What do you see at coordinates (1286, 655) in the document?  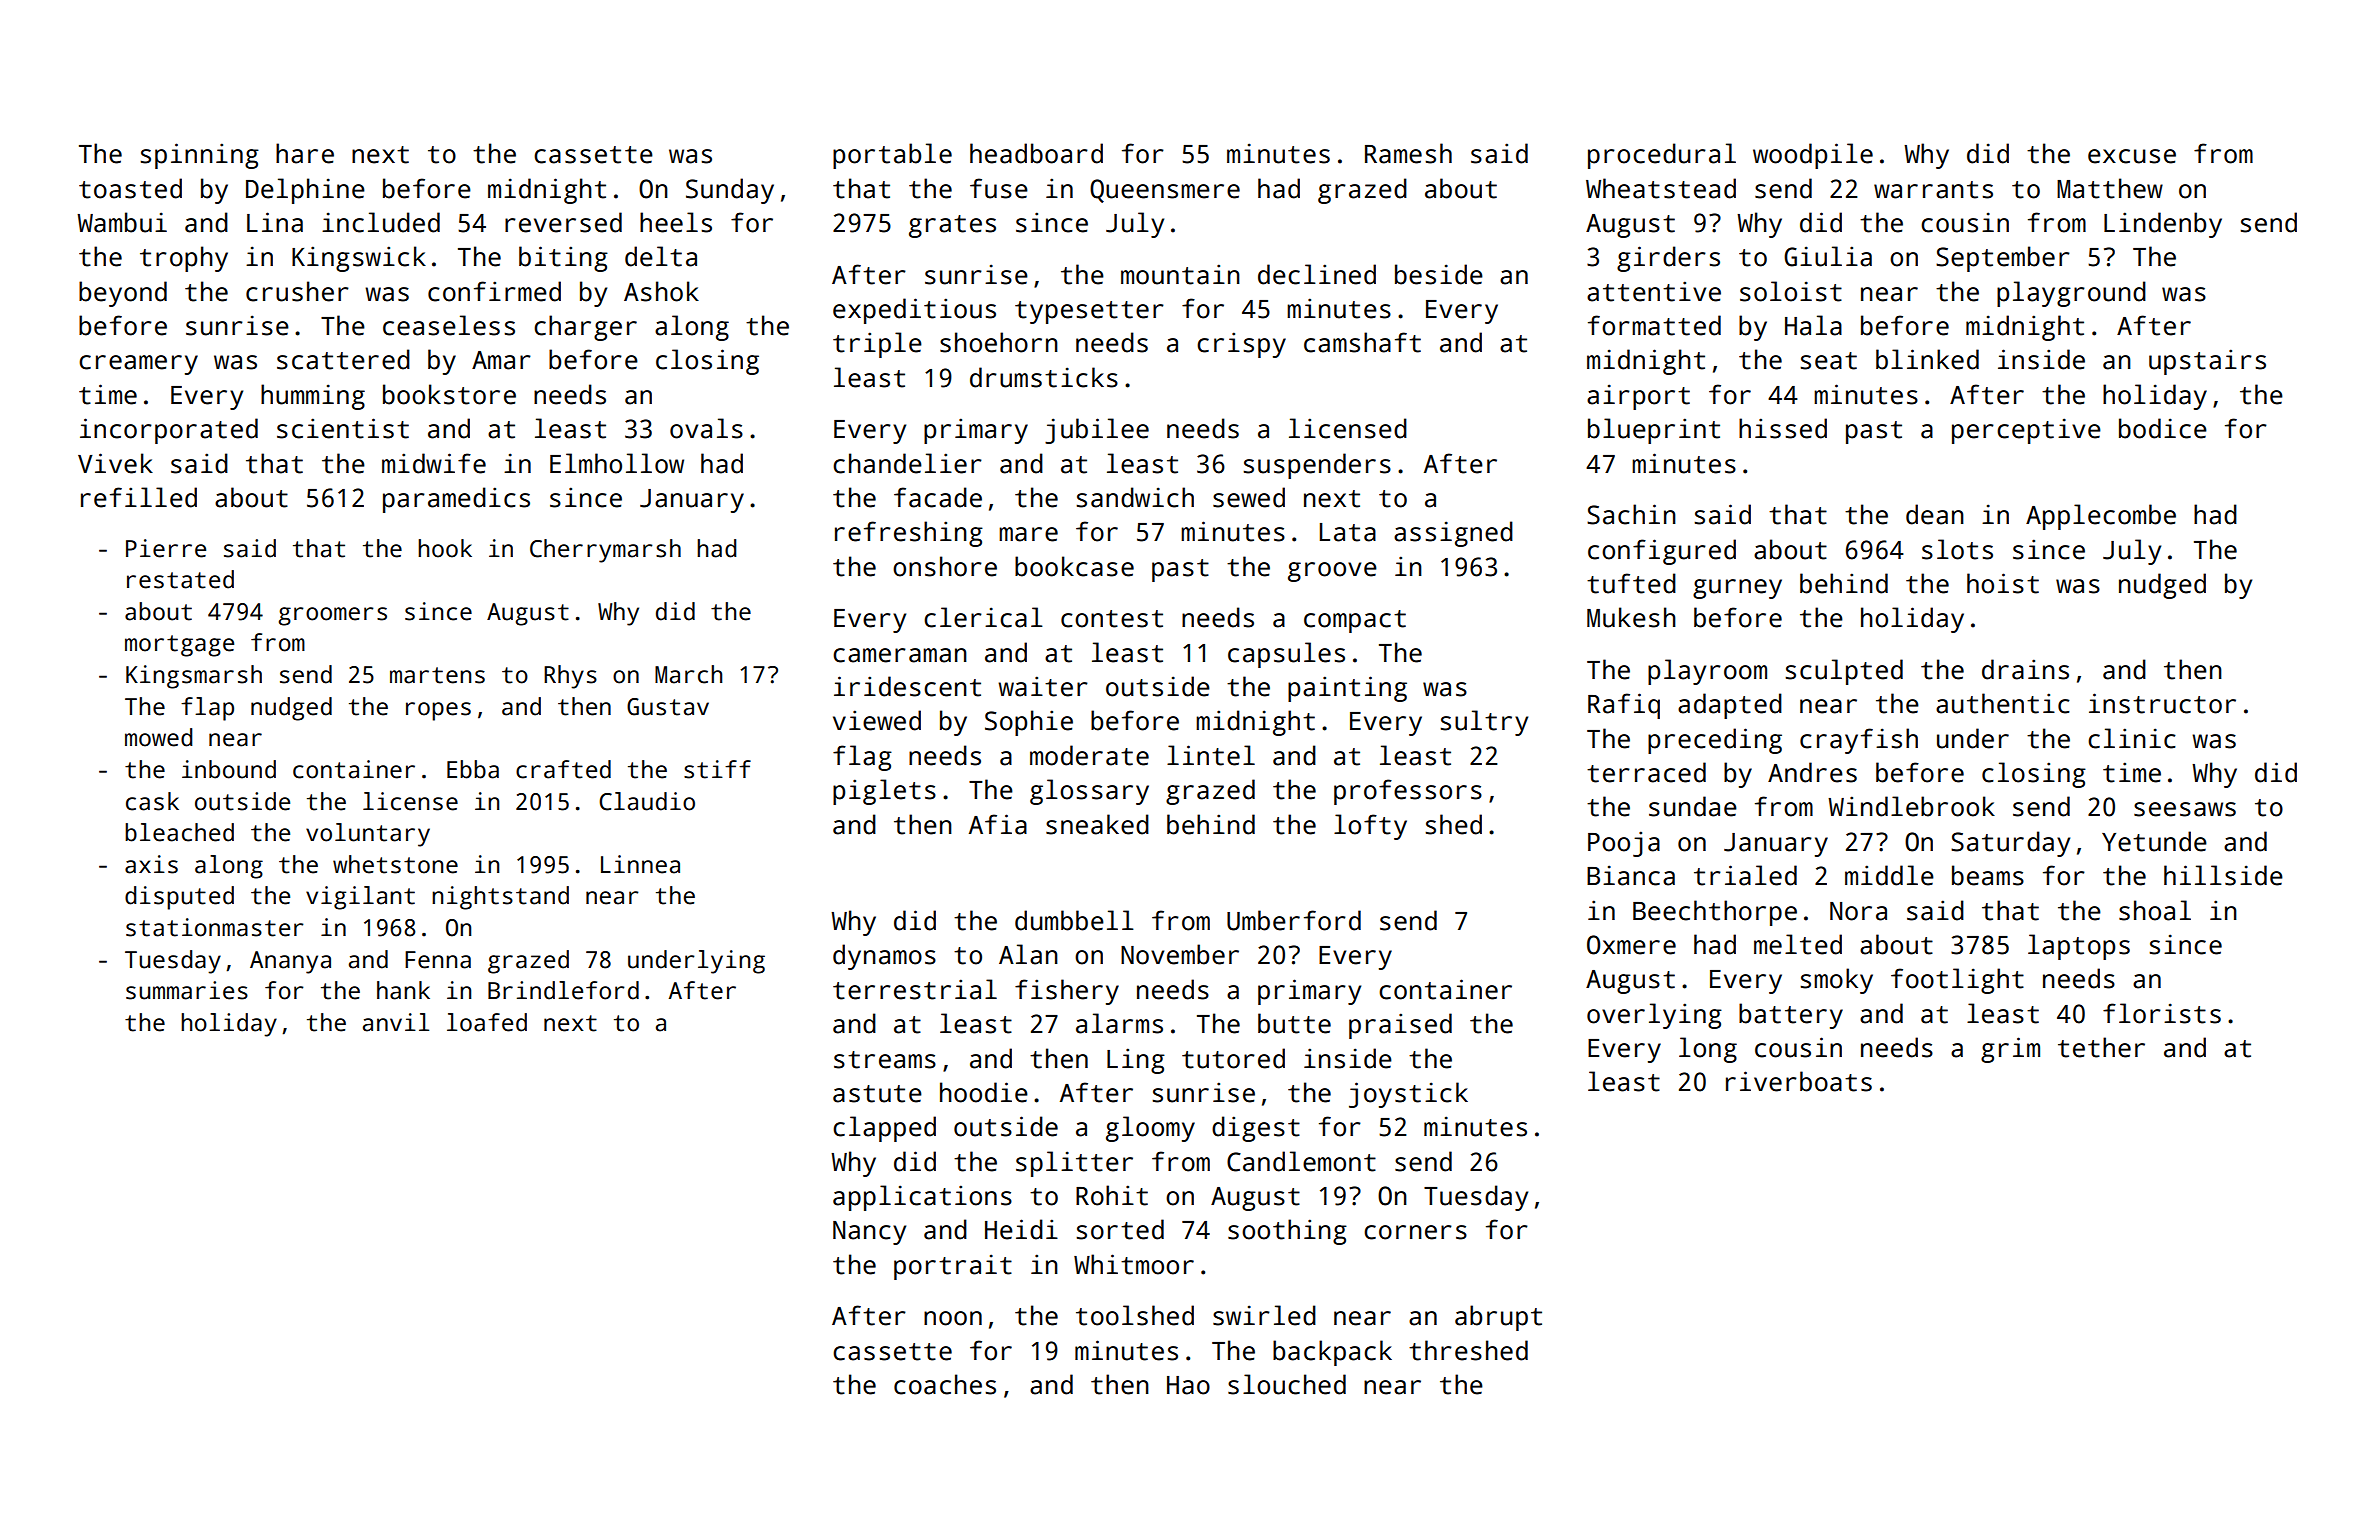 I see `capsules` at bounding box center [1286, 655].
